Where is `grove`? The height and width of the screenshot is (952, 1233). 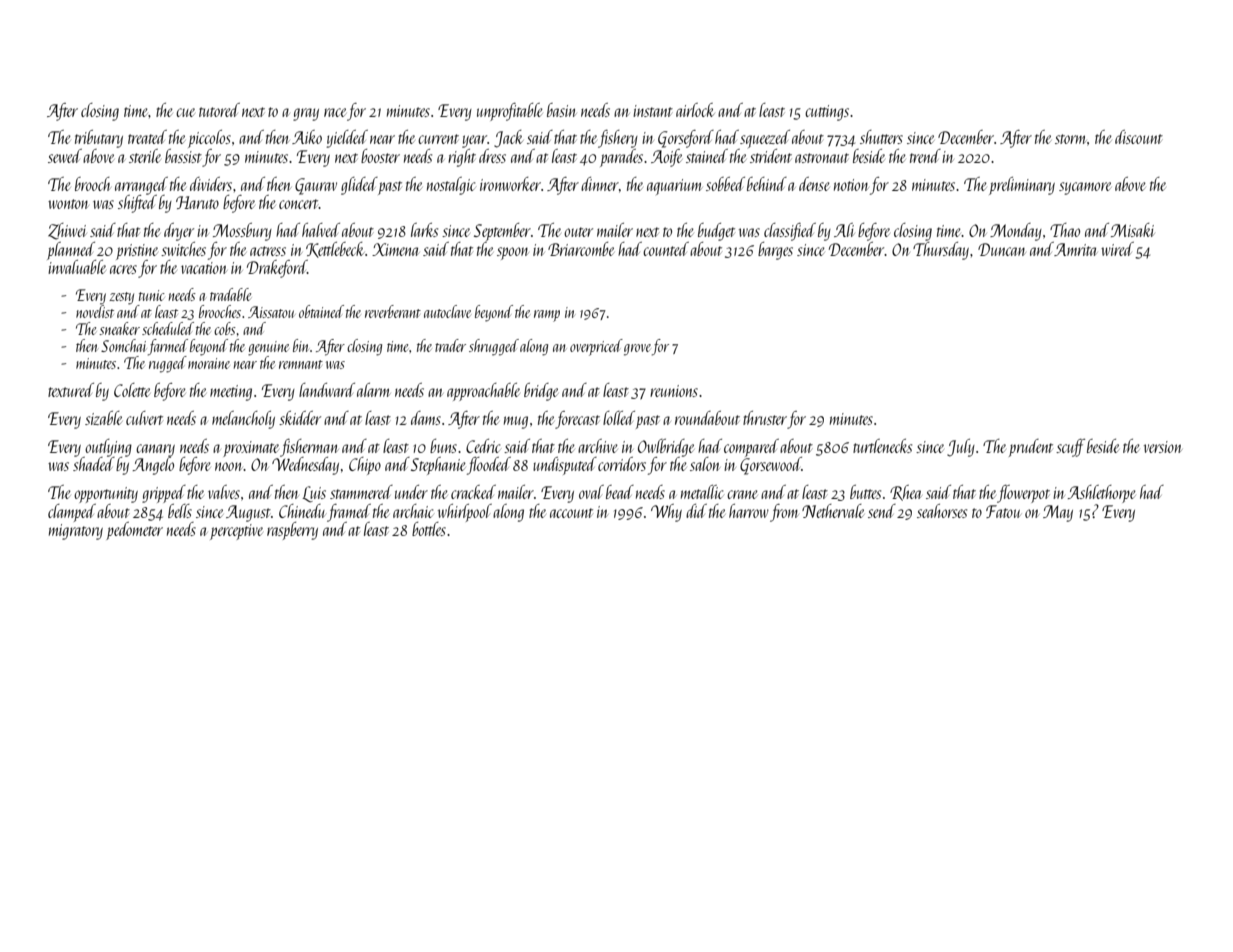 grove is located at coordinates (637, 350).
